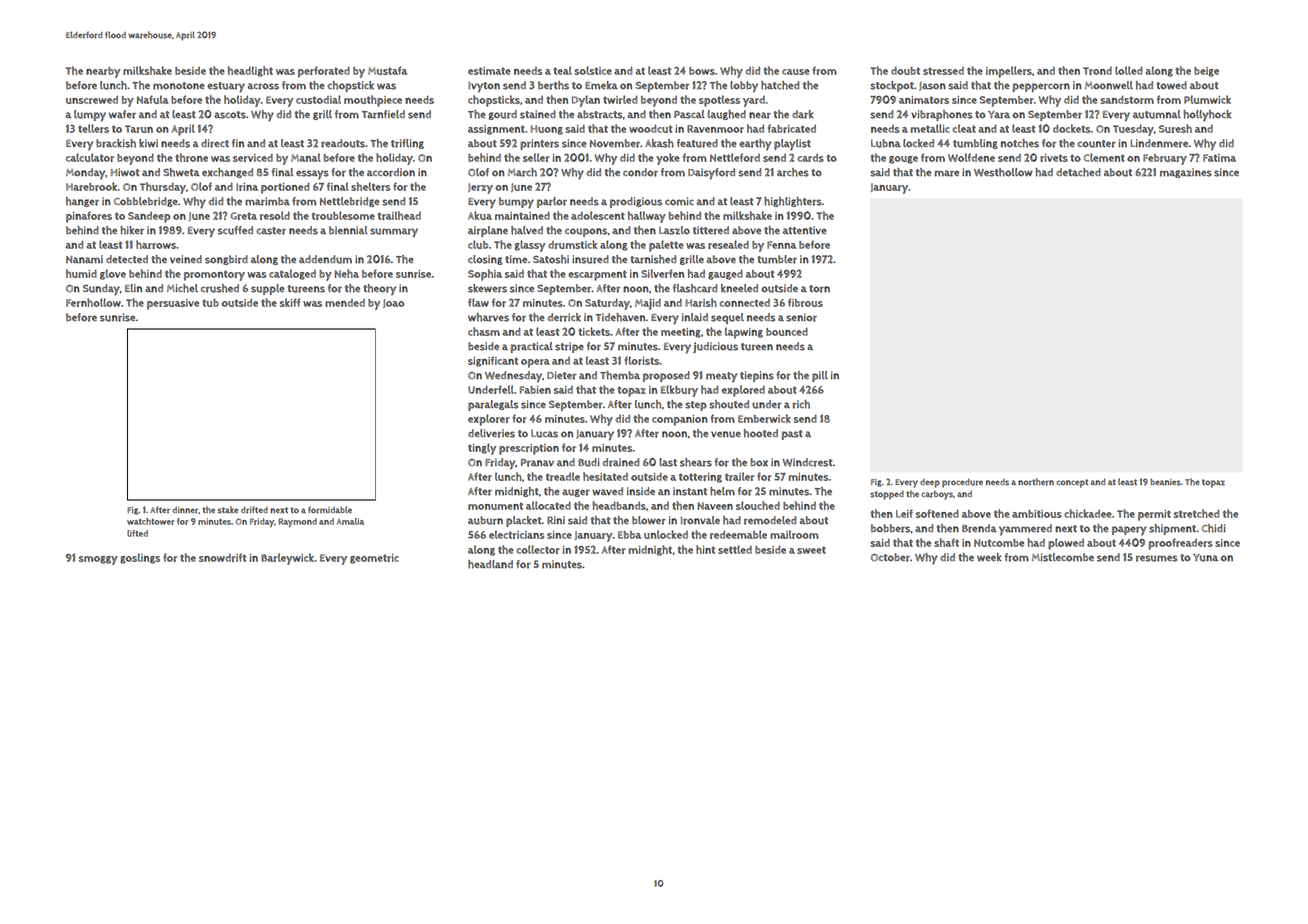  What do you see at coordinates (805, 230) in the screenshot?
I see `attentive` at bounding box center [805, 230].
